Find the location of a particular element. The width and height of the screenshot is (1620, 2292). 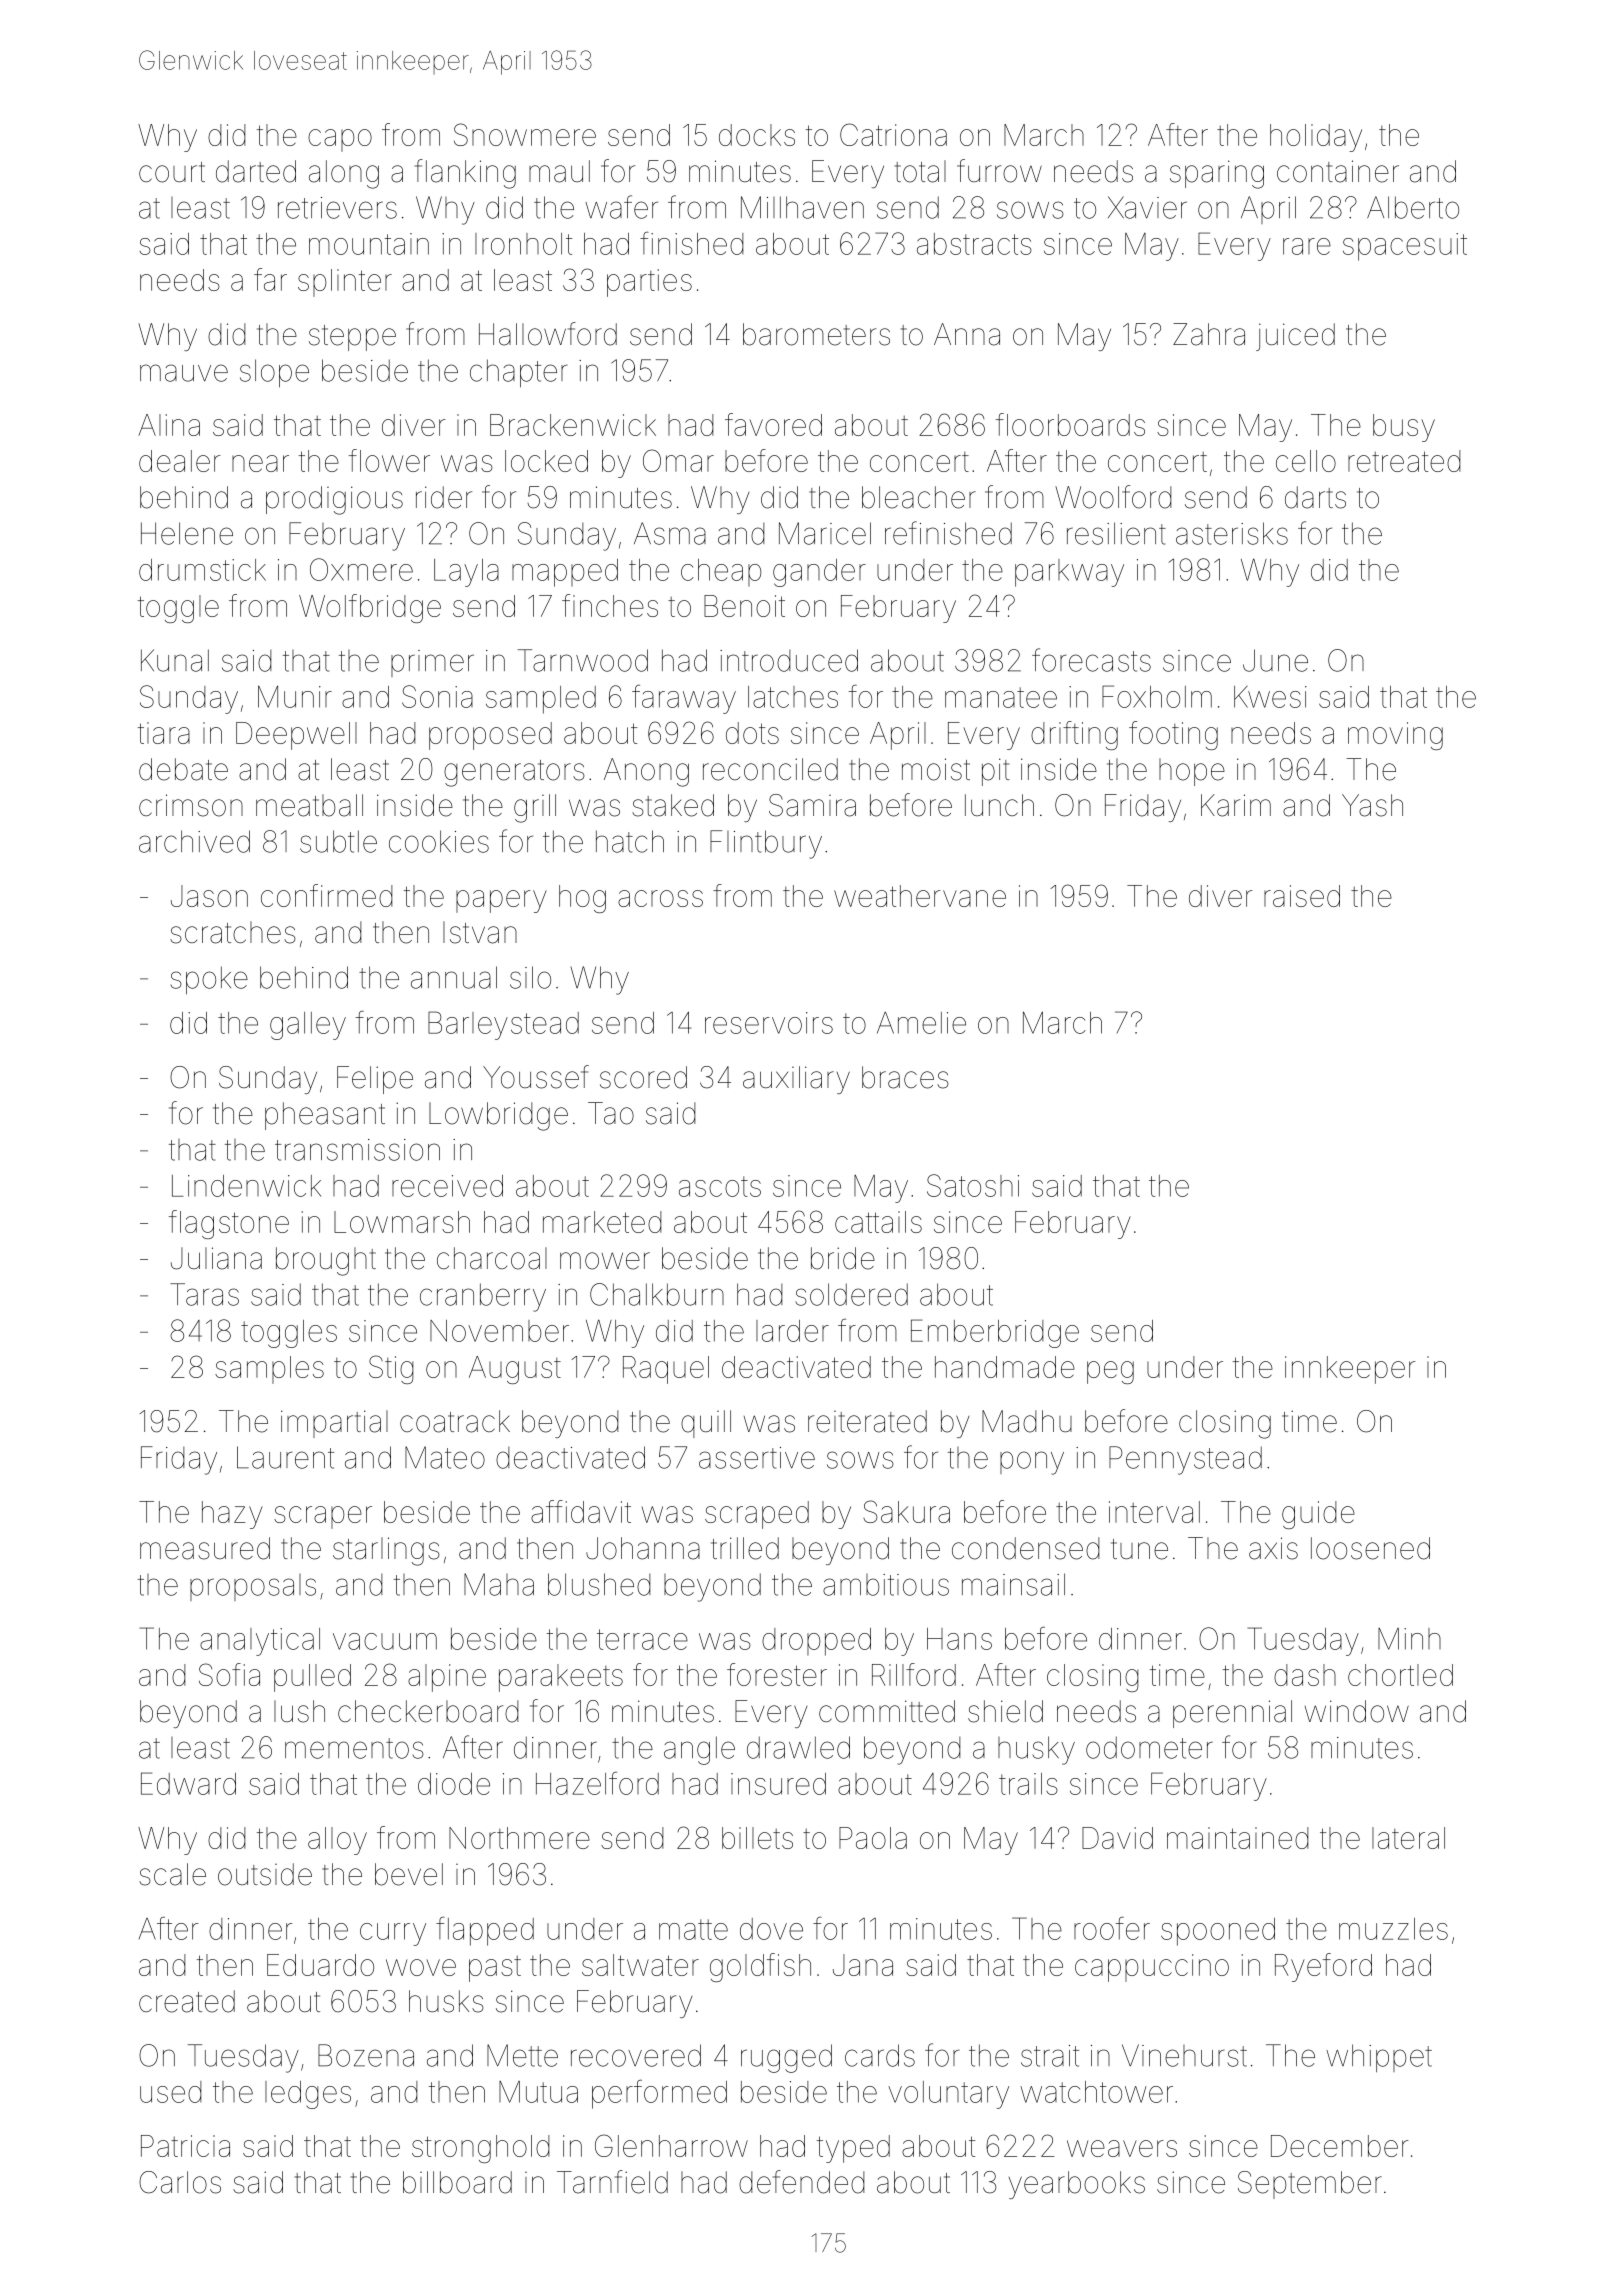

Carlos is located at coordinates (180, 2182).
